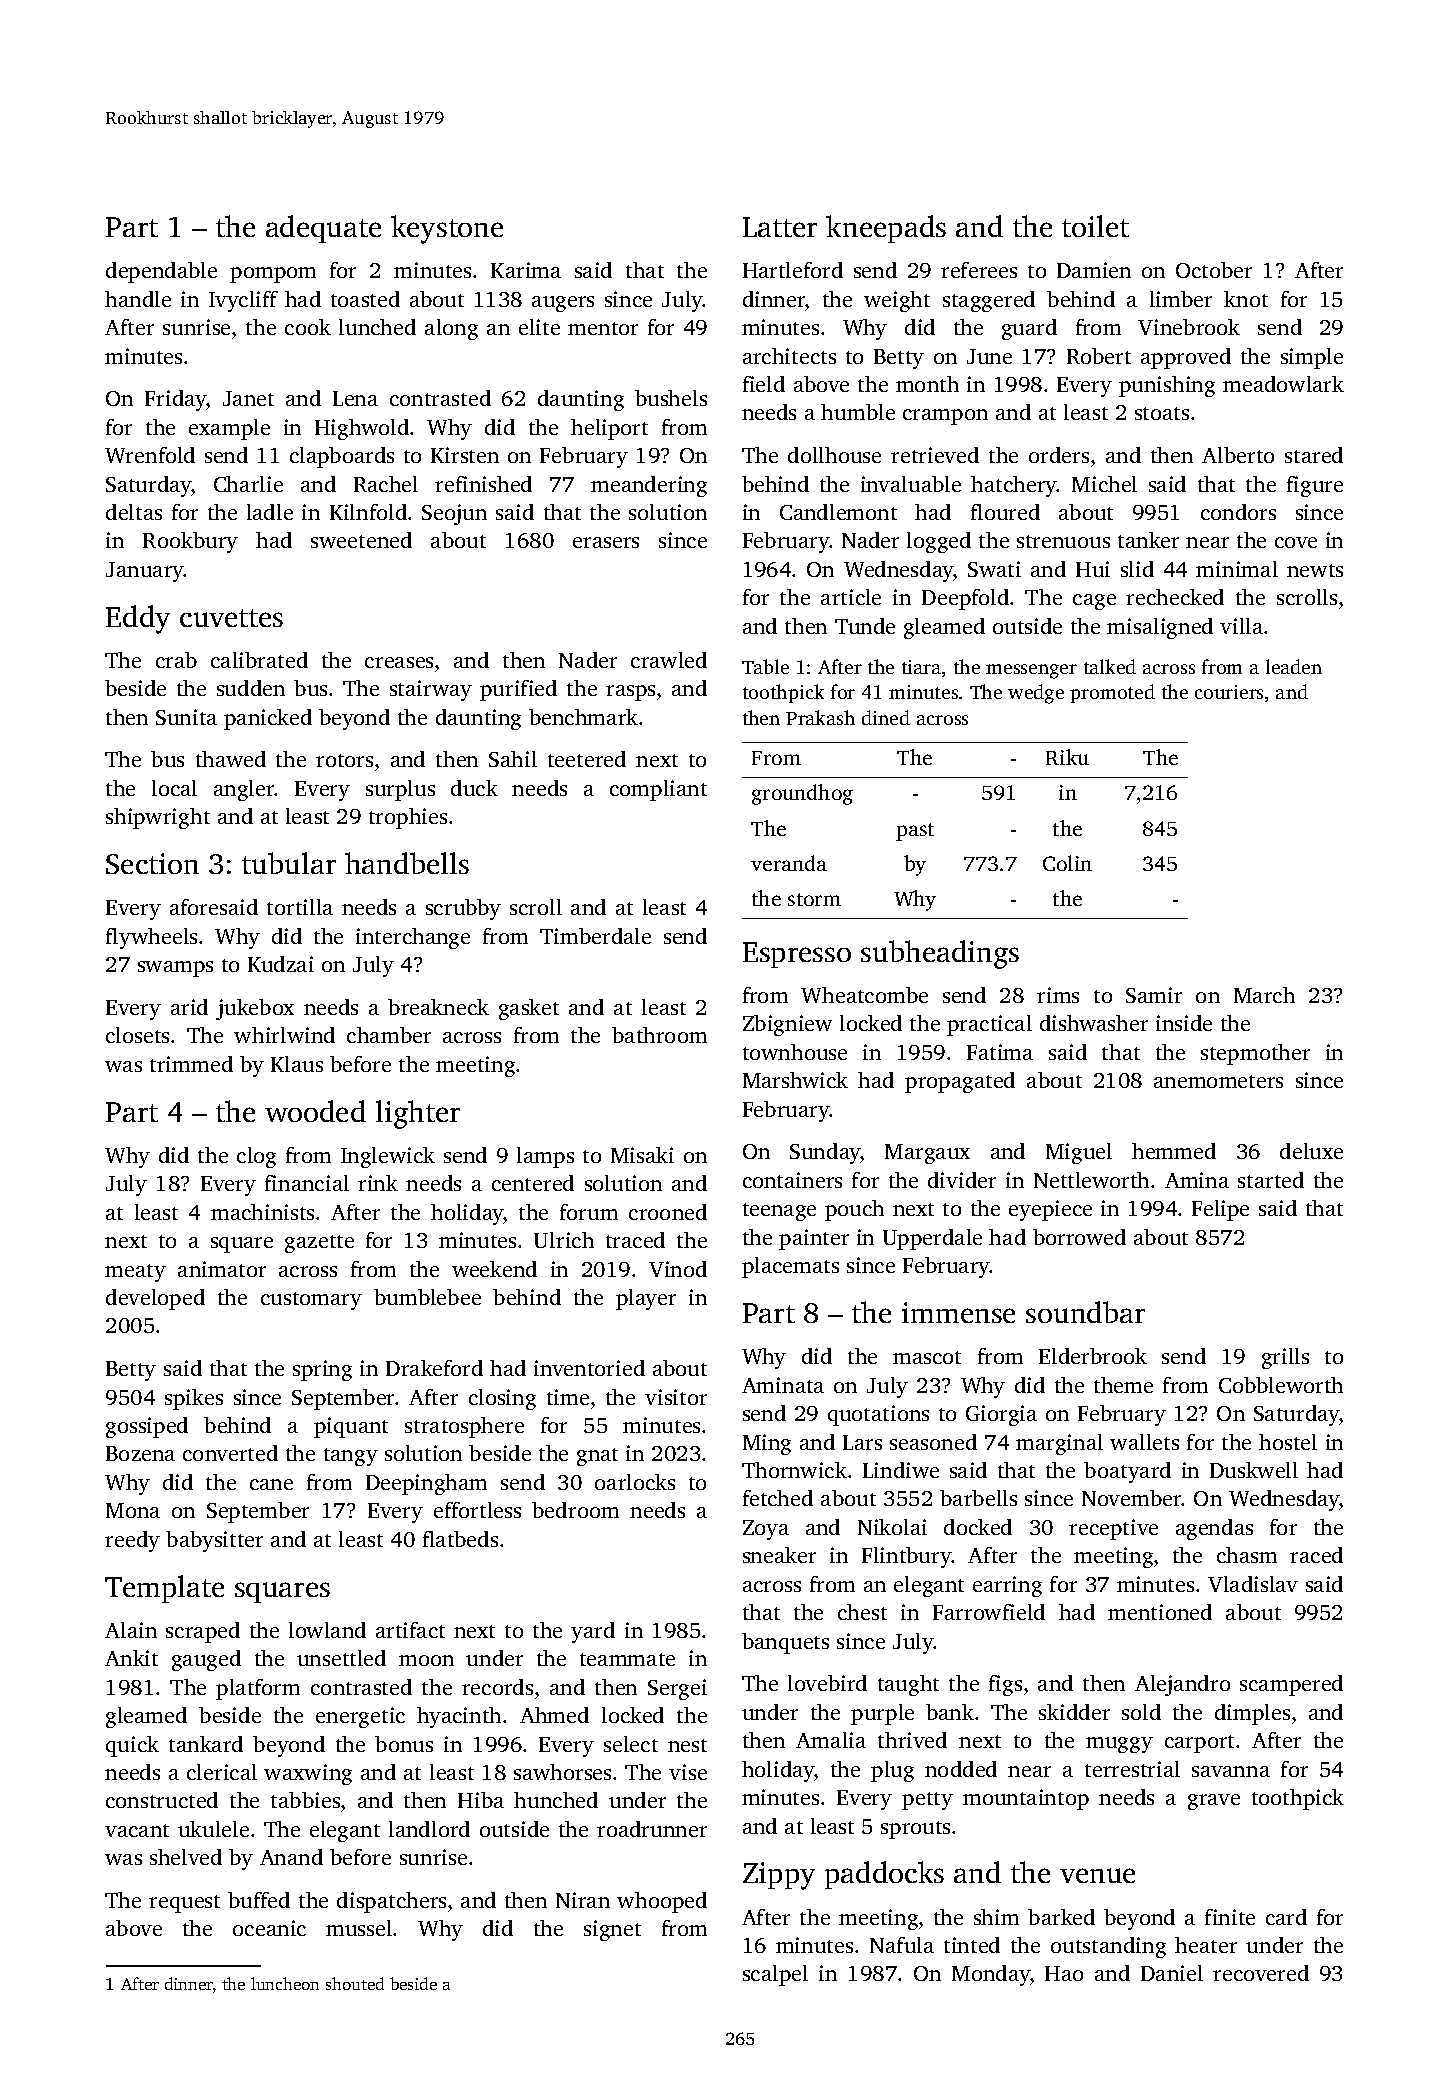 This document has width=1450, height=2100. I want to click on roadrunner, so click(652, 1829).
